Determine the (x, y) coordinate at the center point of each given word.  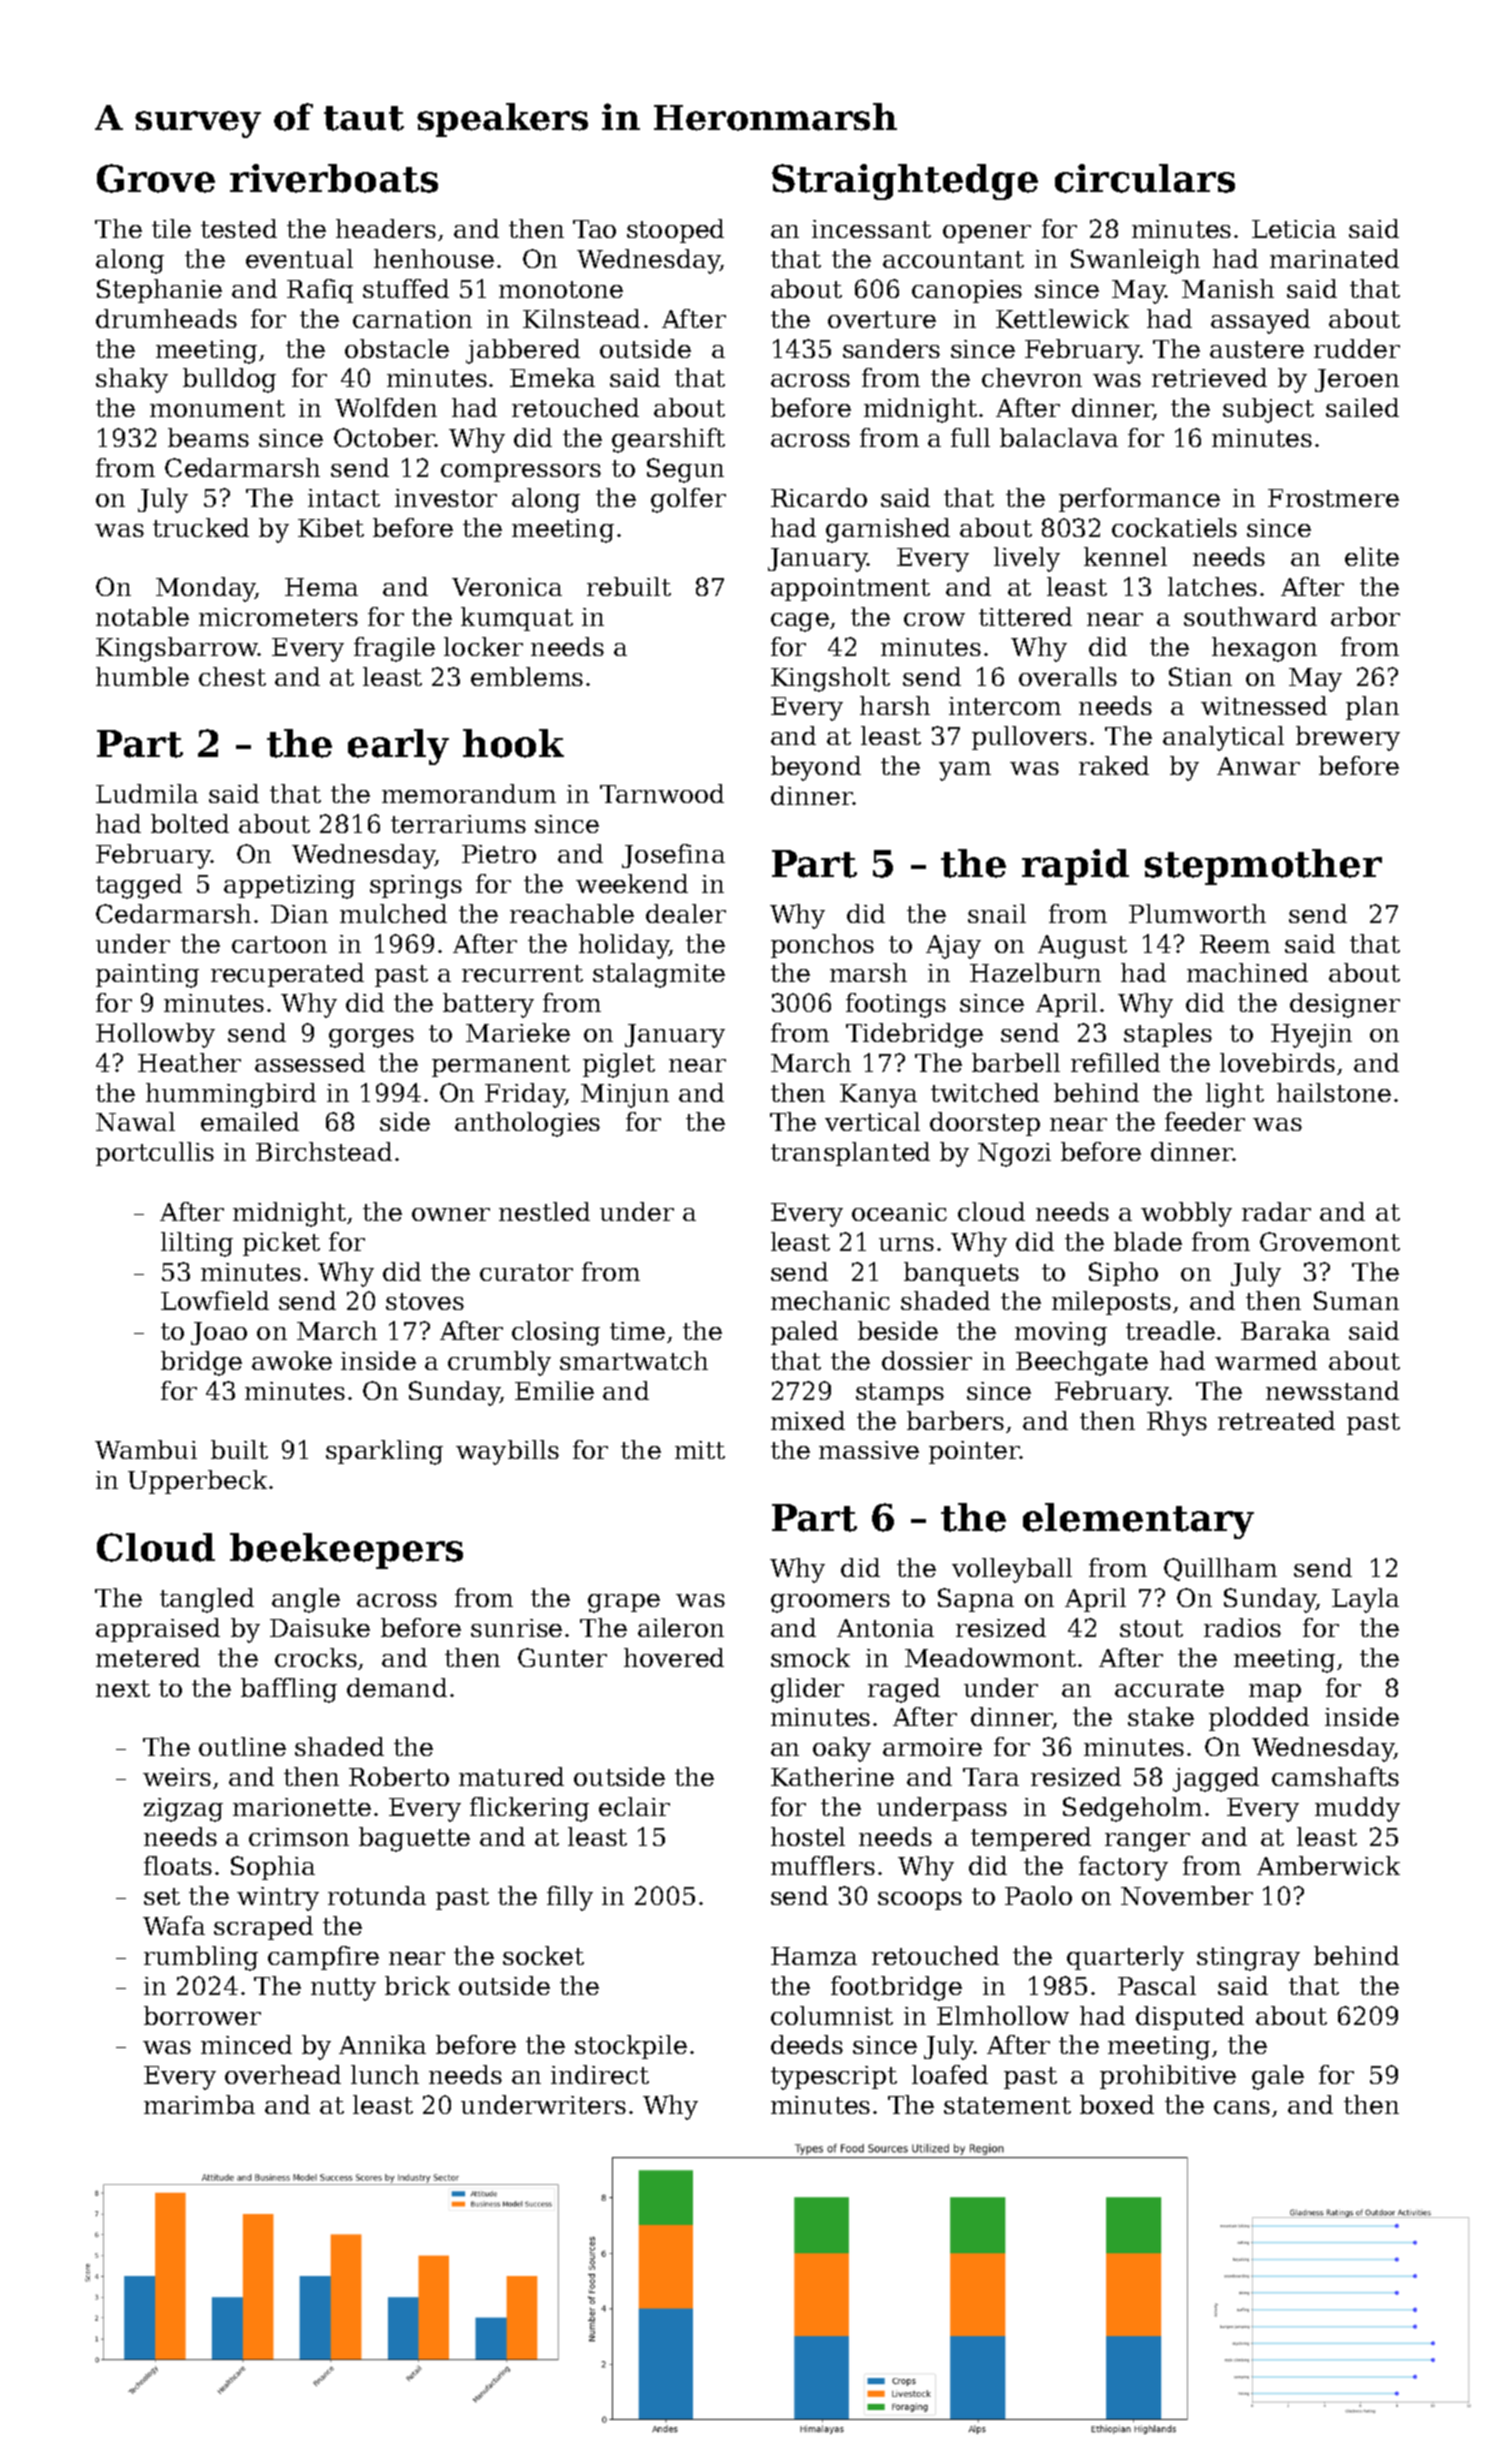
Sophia (273, 1868)
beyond (816, 768)
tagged (139, 886)
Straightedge (905, 182)
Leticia (1294, 229)
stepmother (1263, 867)
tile (171, 228)
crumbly (499, 1363)
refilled (1115, 1062)
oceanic (899, 1212)
